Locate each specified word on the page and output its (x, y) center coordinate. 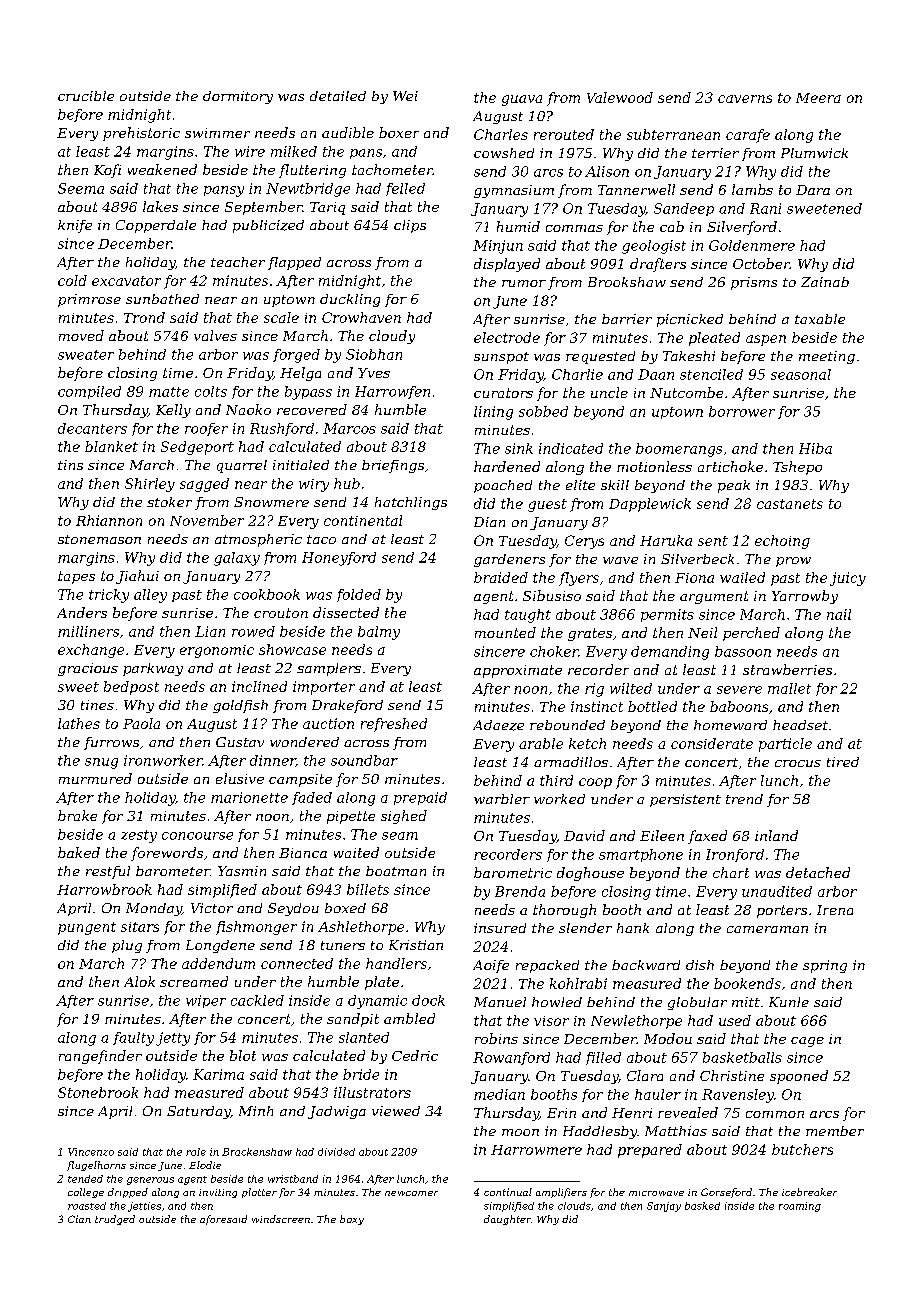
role (196, 1152)
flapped (294, 263)
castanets (790, 504)
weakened (162, 169)
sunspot (501, 358)
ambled (409, 1018)
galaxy (237, 559)
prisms (754, 283)
